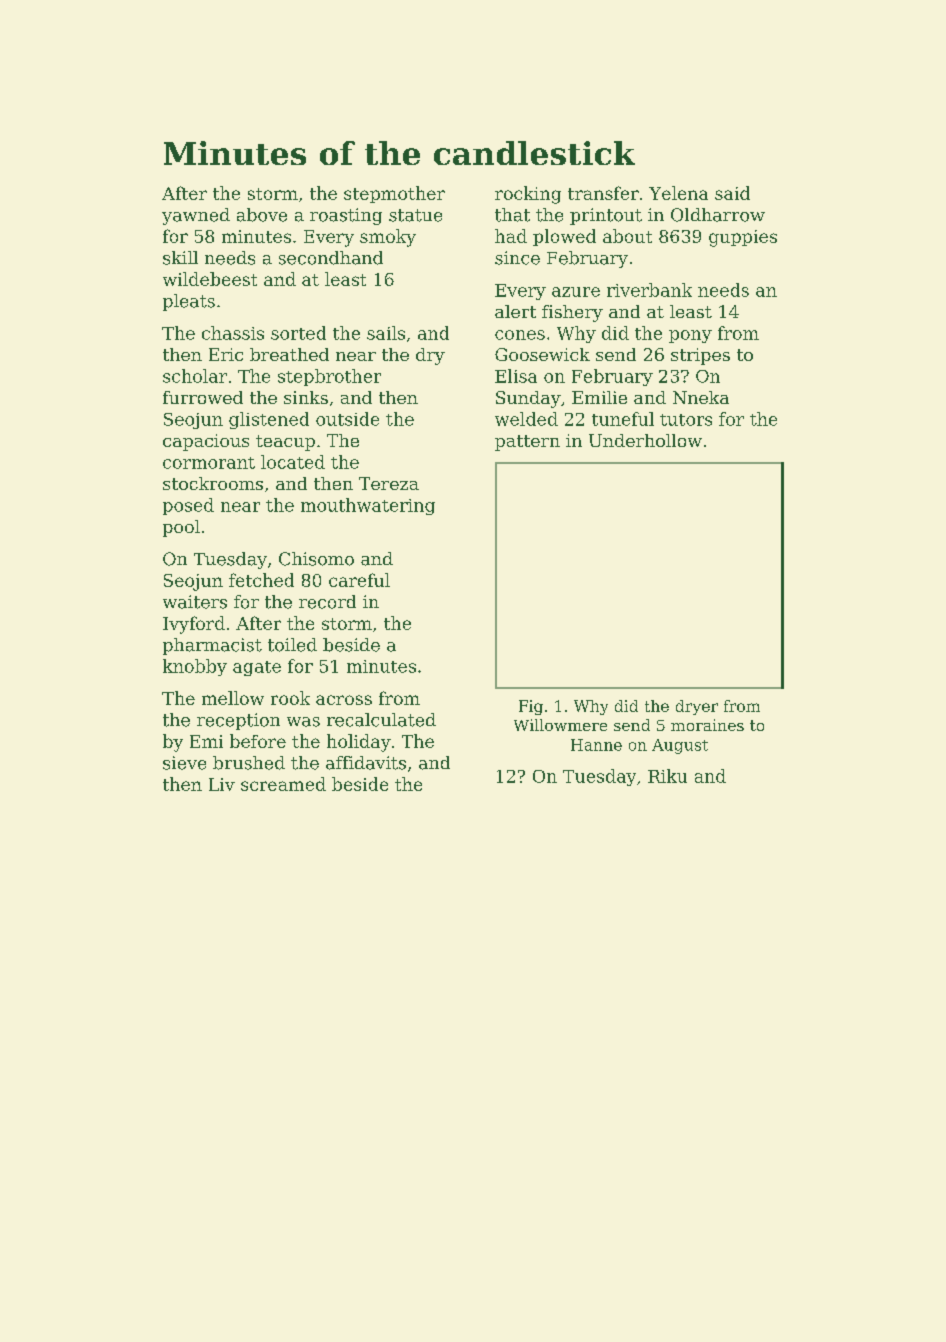  I want to click on yawned, so click(196, 216).
